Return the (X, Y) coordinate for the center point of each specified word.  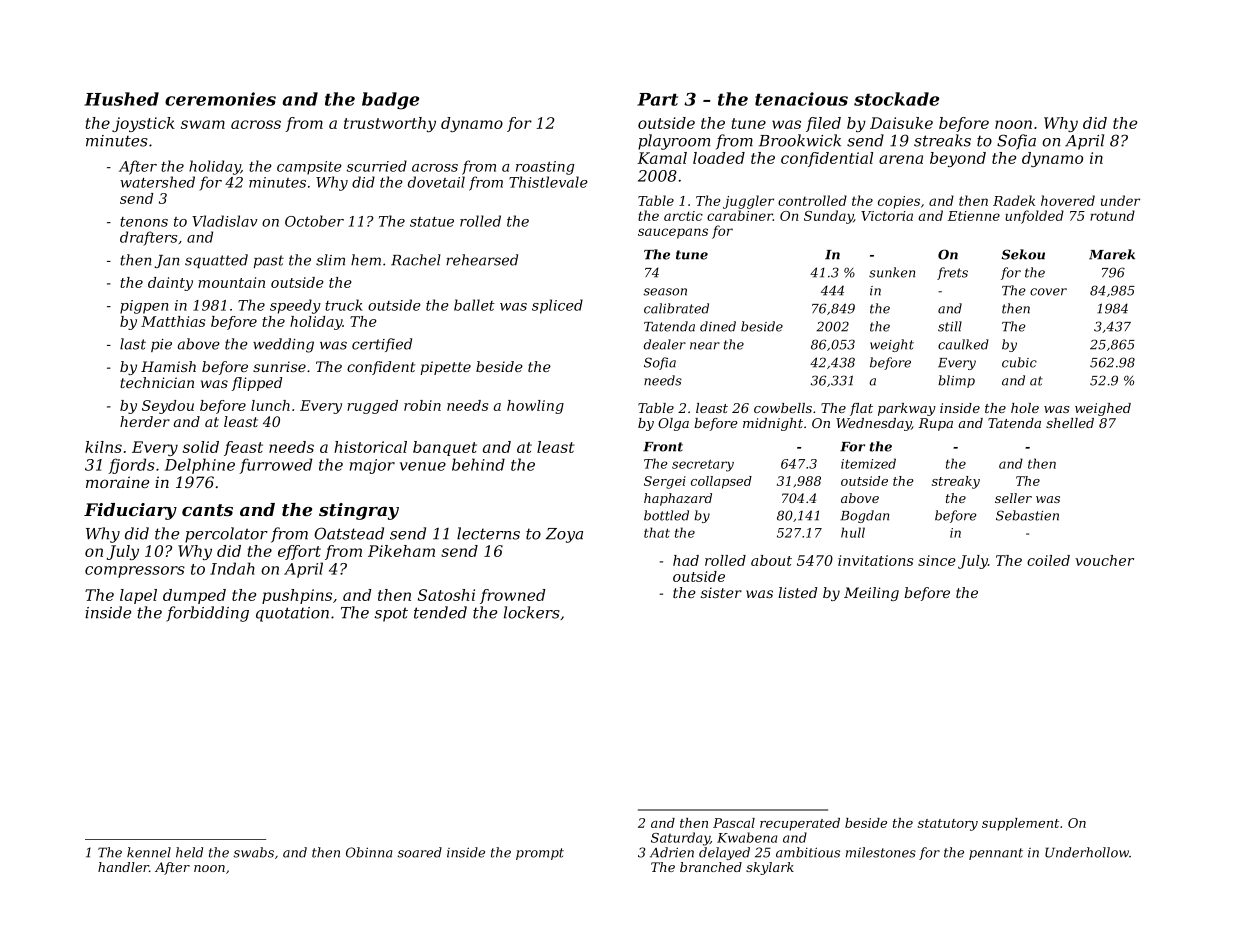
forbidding (207, 614)
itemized (868, 463)
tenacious (801, 99)
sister (721, 592)
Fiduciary (130, 511)
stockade (896, 99)
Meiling (871, 594)
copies (899, 202)
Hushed (121, 99)
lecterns (488, 533)
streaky (956, 482)
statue (432, 222)
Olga (673, 424)
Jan (166, 261)
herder (145, 421)
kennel (149, 852)
